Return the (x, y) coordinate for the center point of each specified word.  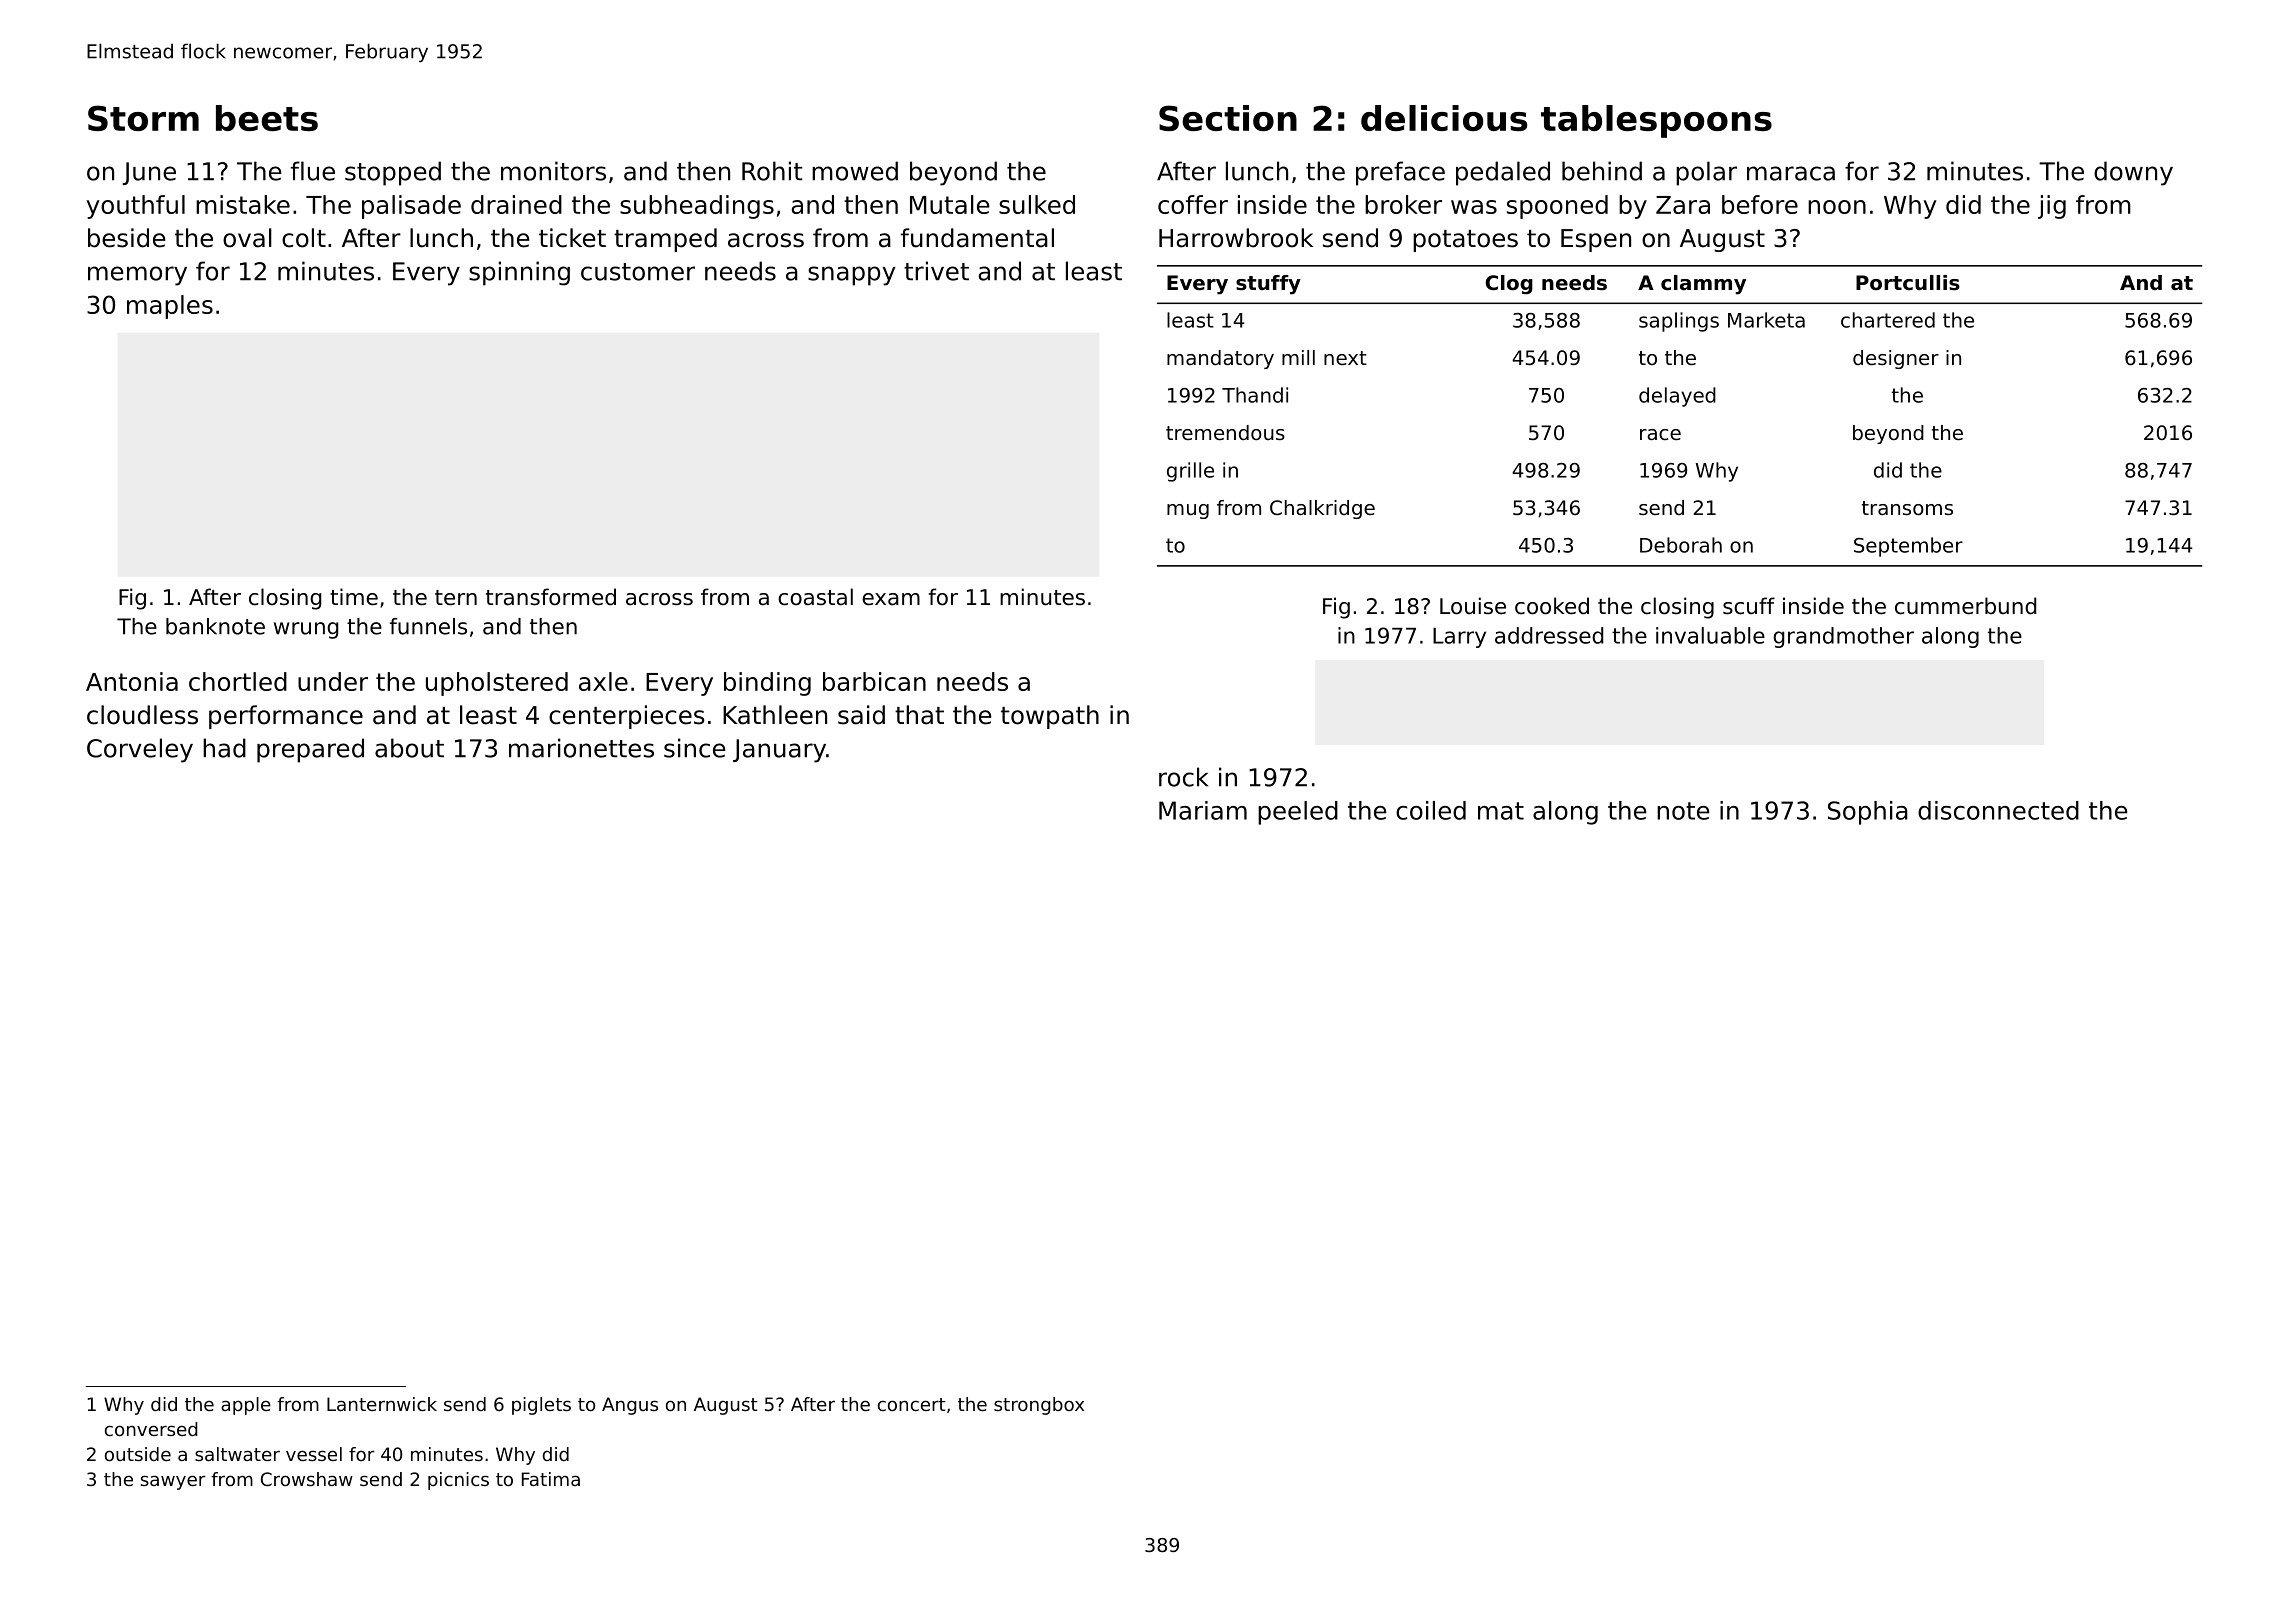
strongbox (1039, 1406)
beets (267, 118)
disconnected (1998, 810)
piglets (541, 1406)
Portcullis (1908, 283)
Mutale (950, 204)
